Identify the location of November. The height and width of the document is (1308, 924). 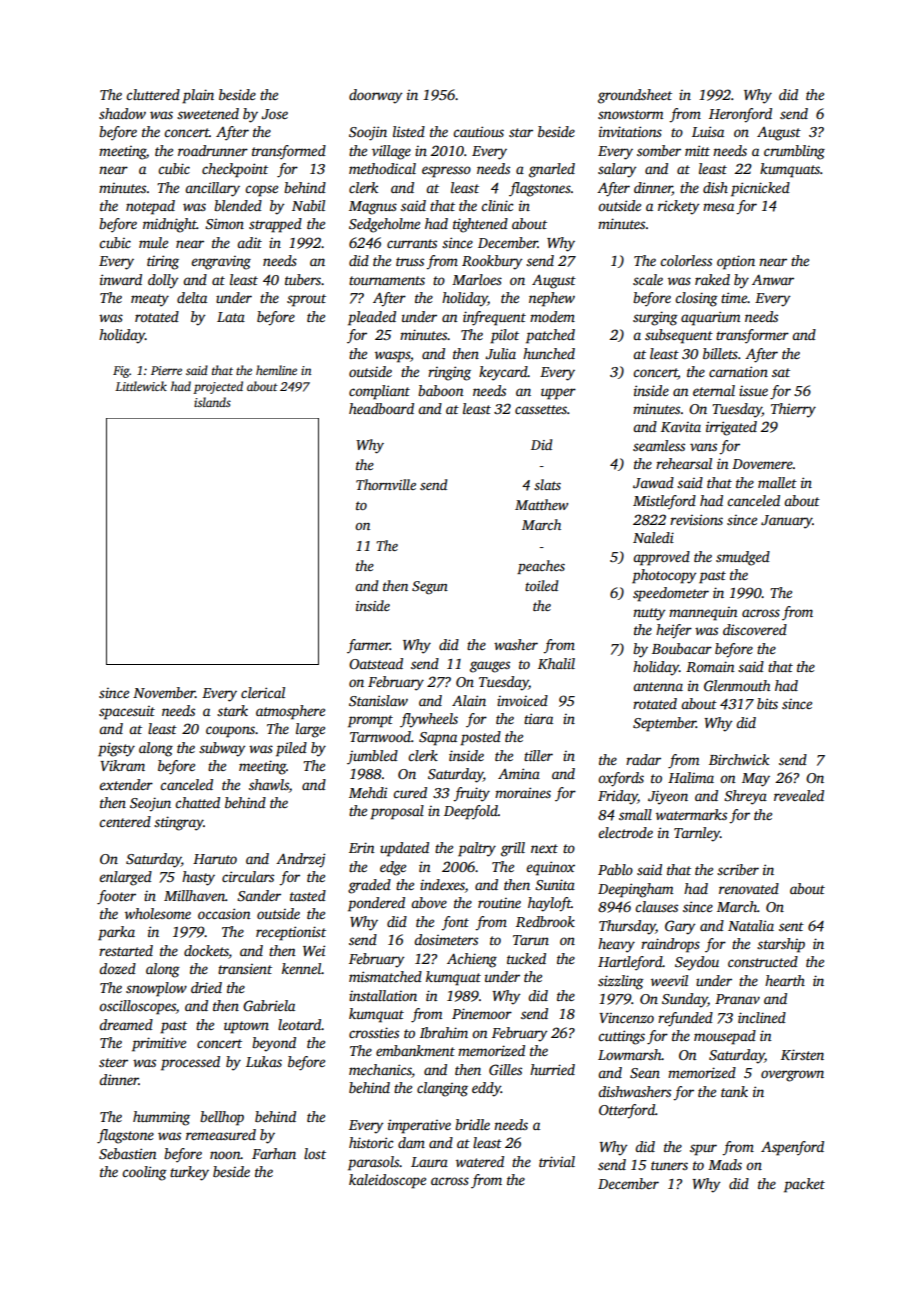
(164, 692).
